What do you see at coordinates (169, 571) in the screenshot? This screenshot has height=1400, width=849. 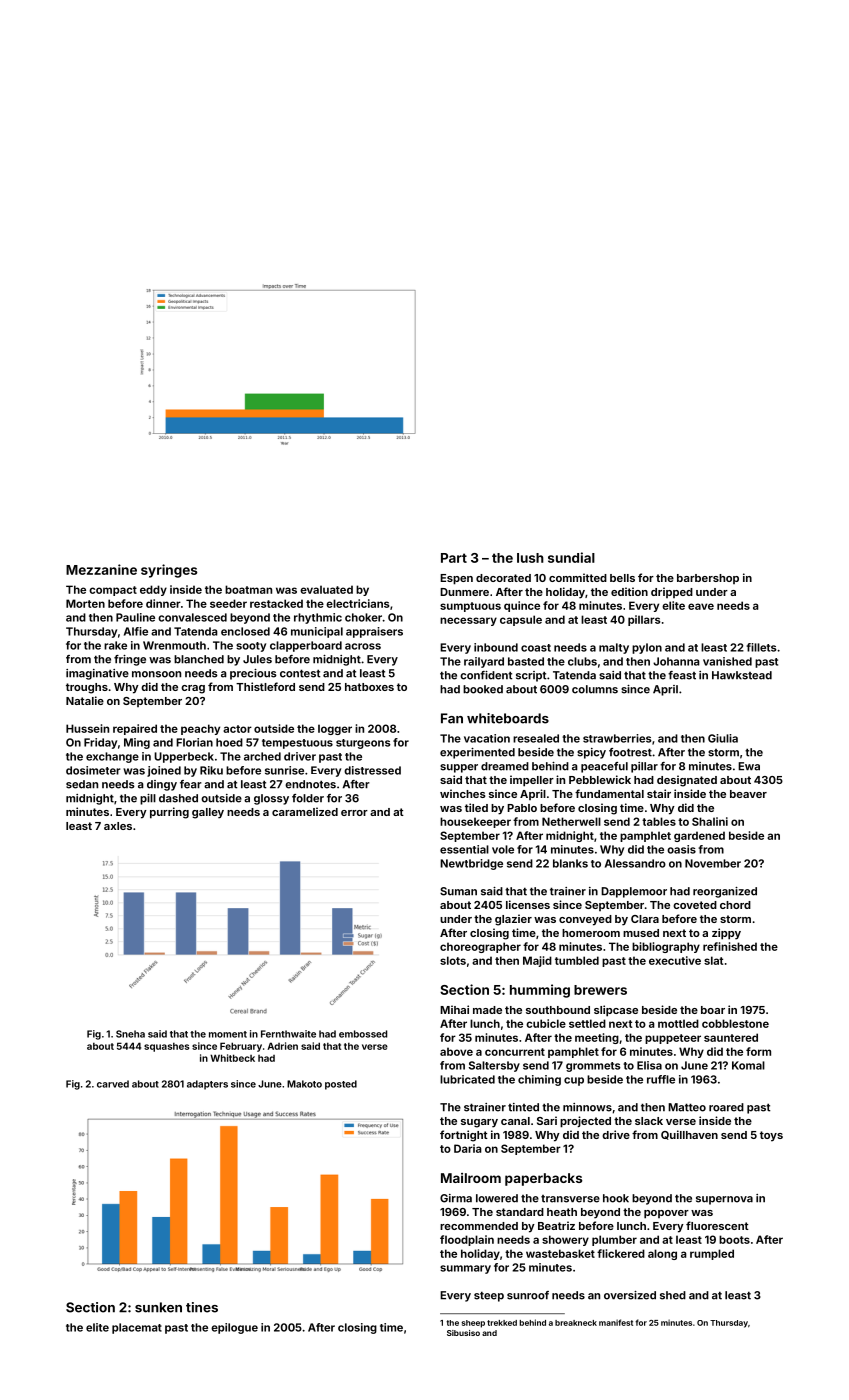 I see `syringes` at bounding box center [169, 571].
